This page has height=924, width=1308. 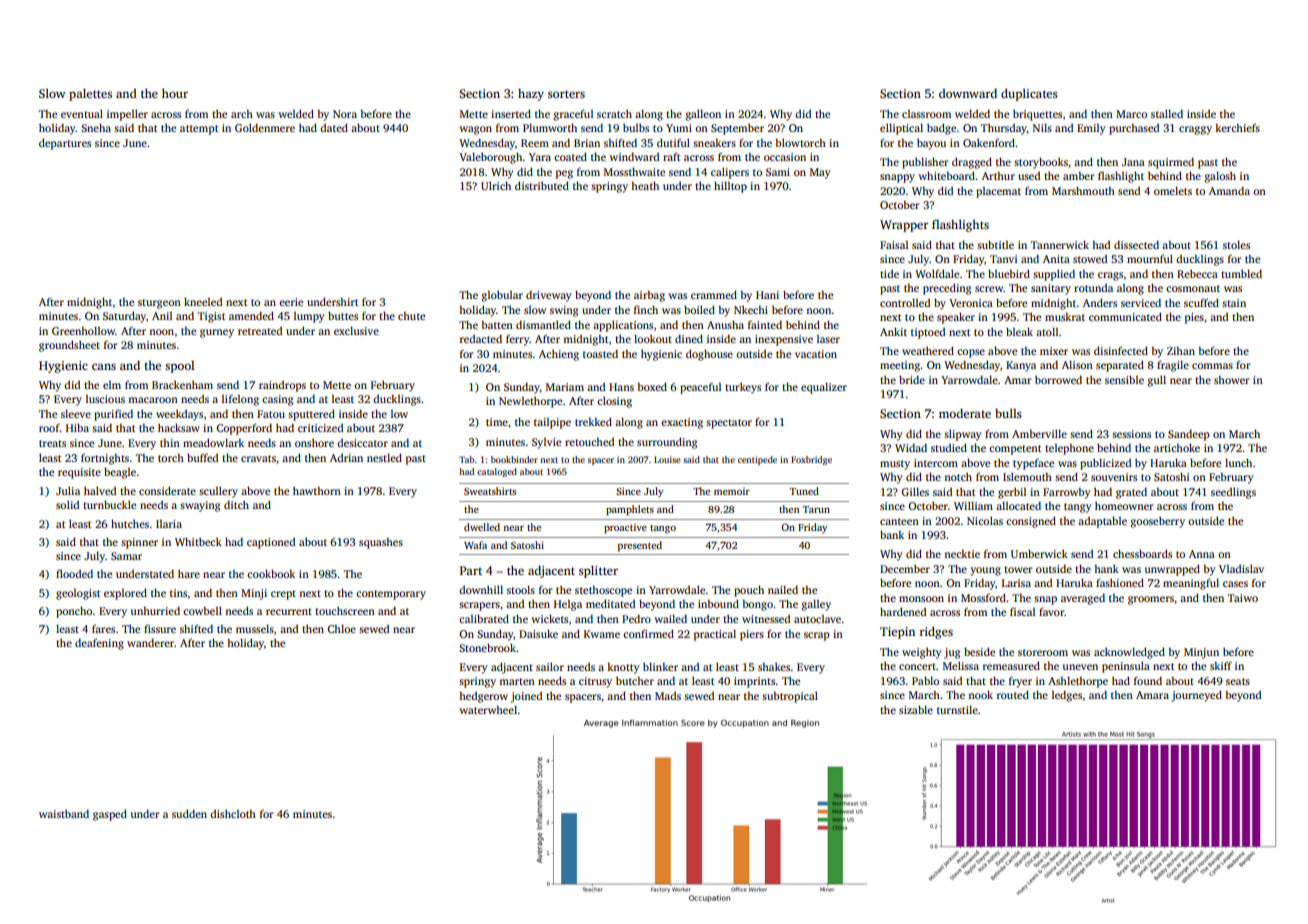 I want to click on journeyed, so click(x=1196, y=696).
